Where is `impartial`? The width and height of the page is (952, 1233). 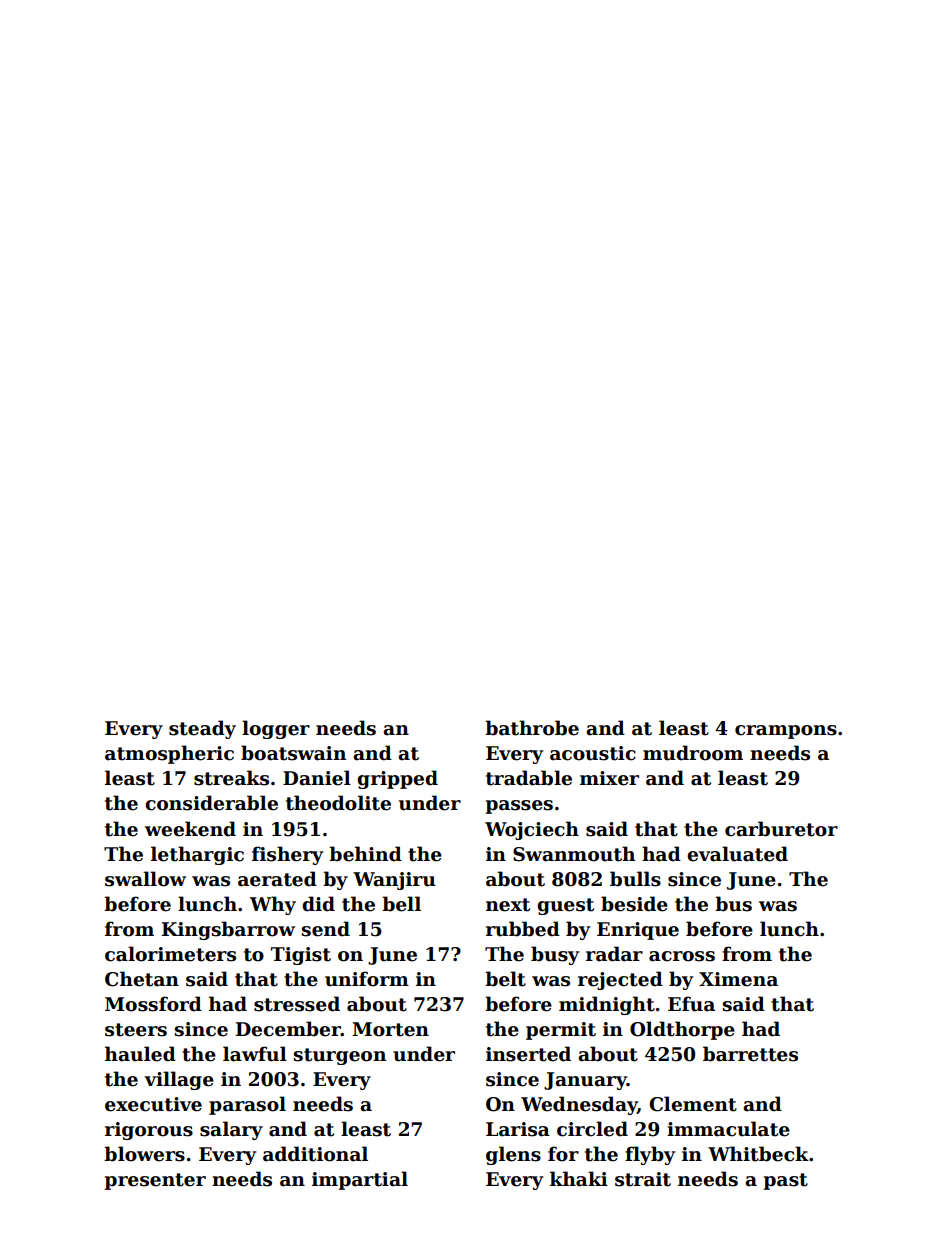
impartial is located at coordinates (360, 1180).
